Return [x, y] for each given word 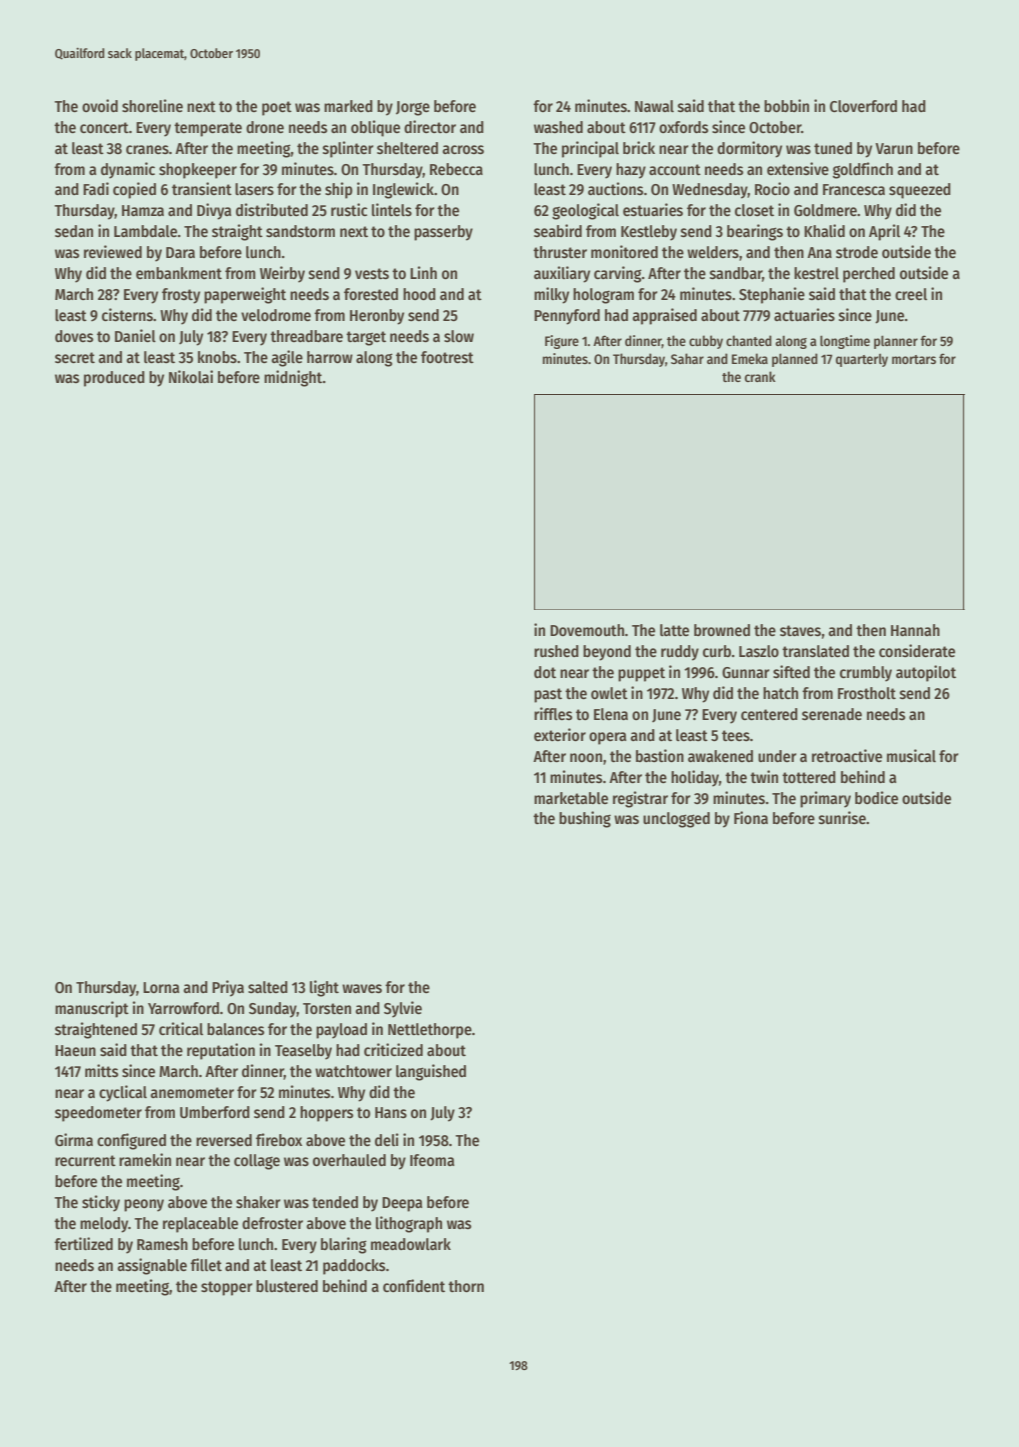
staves [800, 631]
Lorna [161, 987]
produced [114, 379]
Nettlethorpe [430, 1031]
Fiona [751, 817]
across [463, 150]
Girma [74, 1140]
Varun [894, 148]
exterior [560, 735]
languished [431, 1072]
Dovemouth [587, 630]
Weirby [282, 274]
